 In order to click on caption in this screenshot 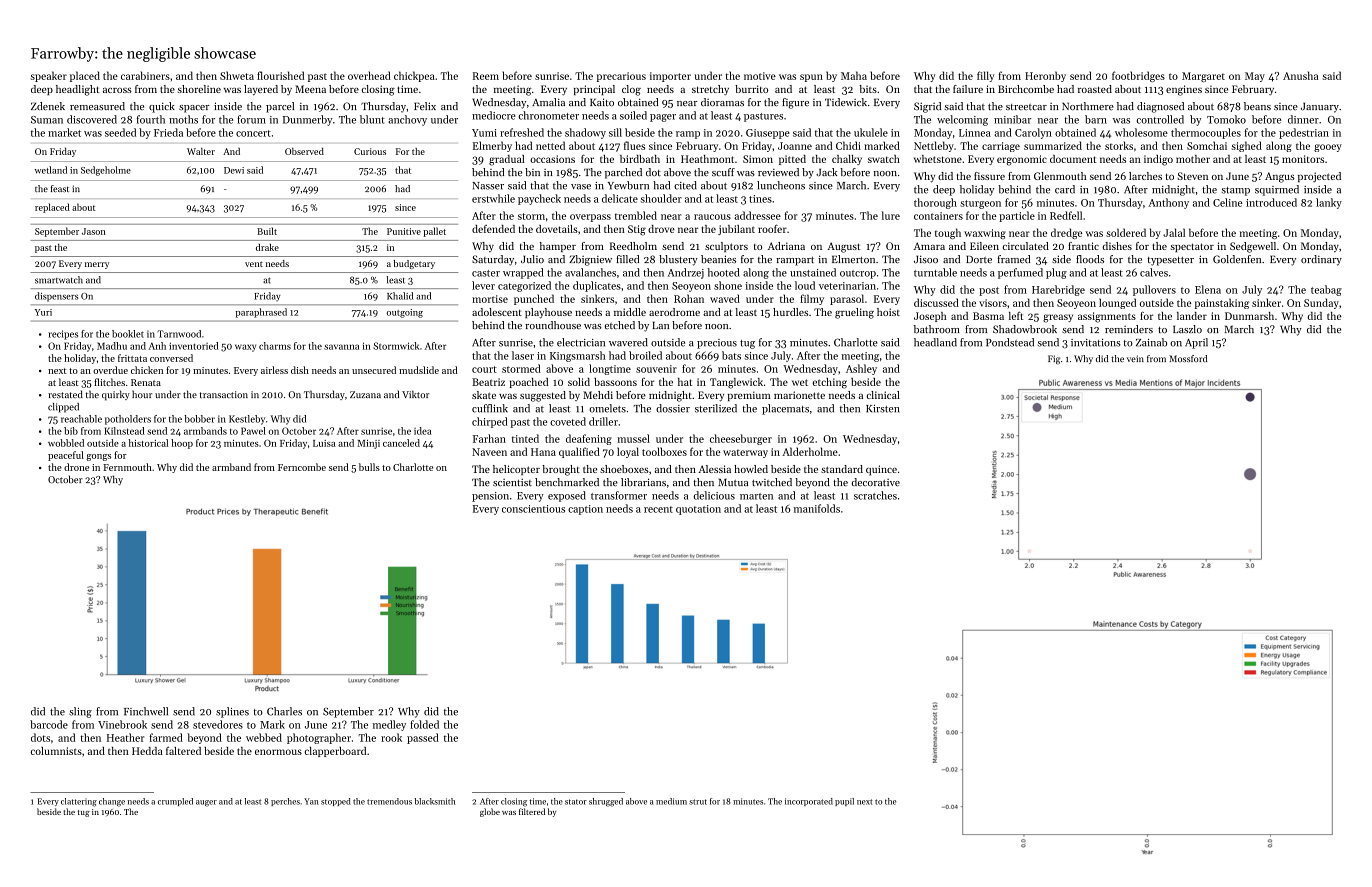, I will do `click(585, 510)`.
